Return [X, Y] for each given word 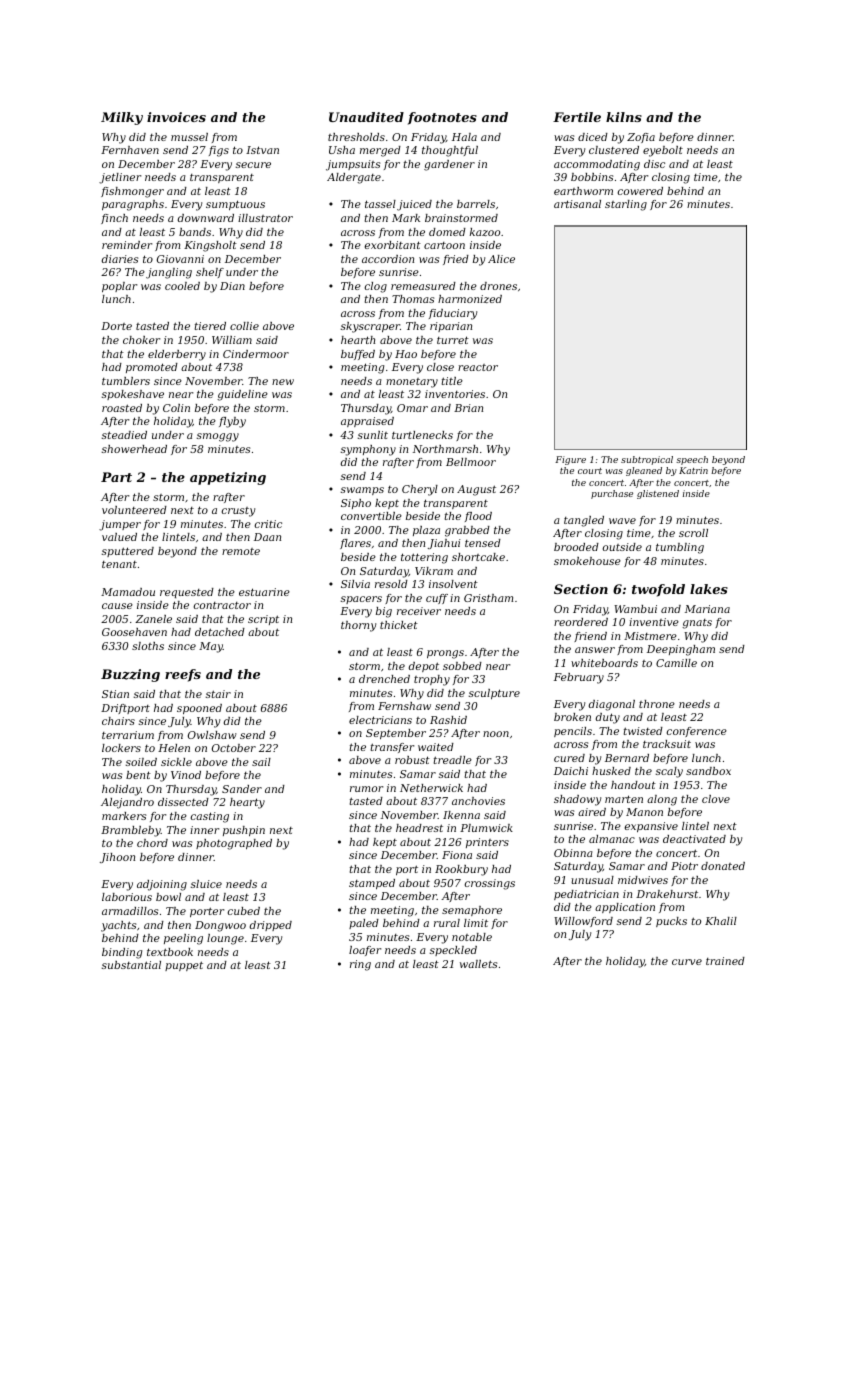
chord [152, 843]
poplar [119, 287]
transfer [392, 748]
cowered [640, 191]
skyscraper [370, 327]
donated [723, 866]
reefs [183, 675]
